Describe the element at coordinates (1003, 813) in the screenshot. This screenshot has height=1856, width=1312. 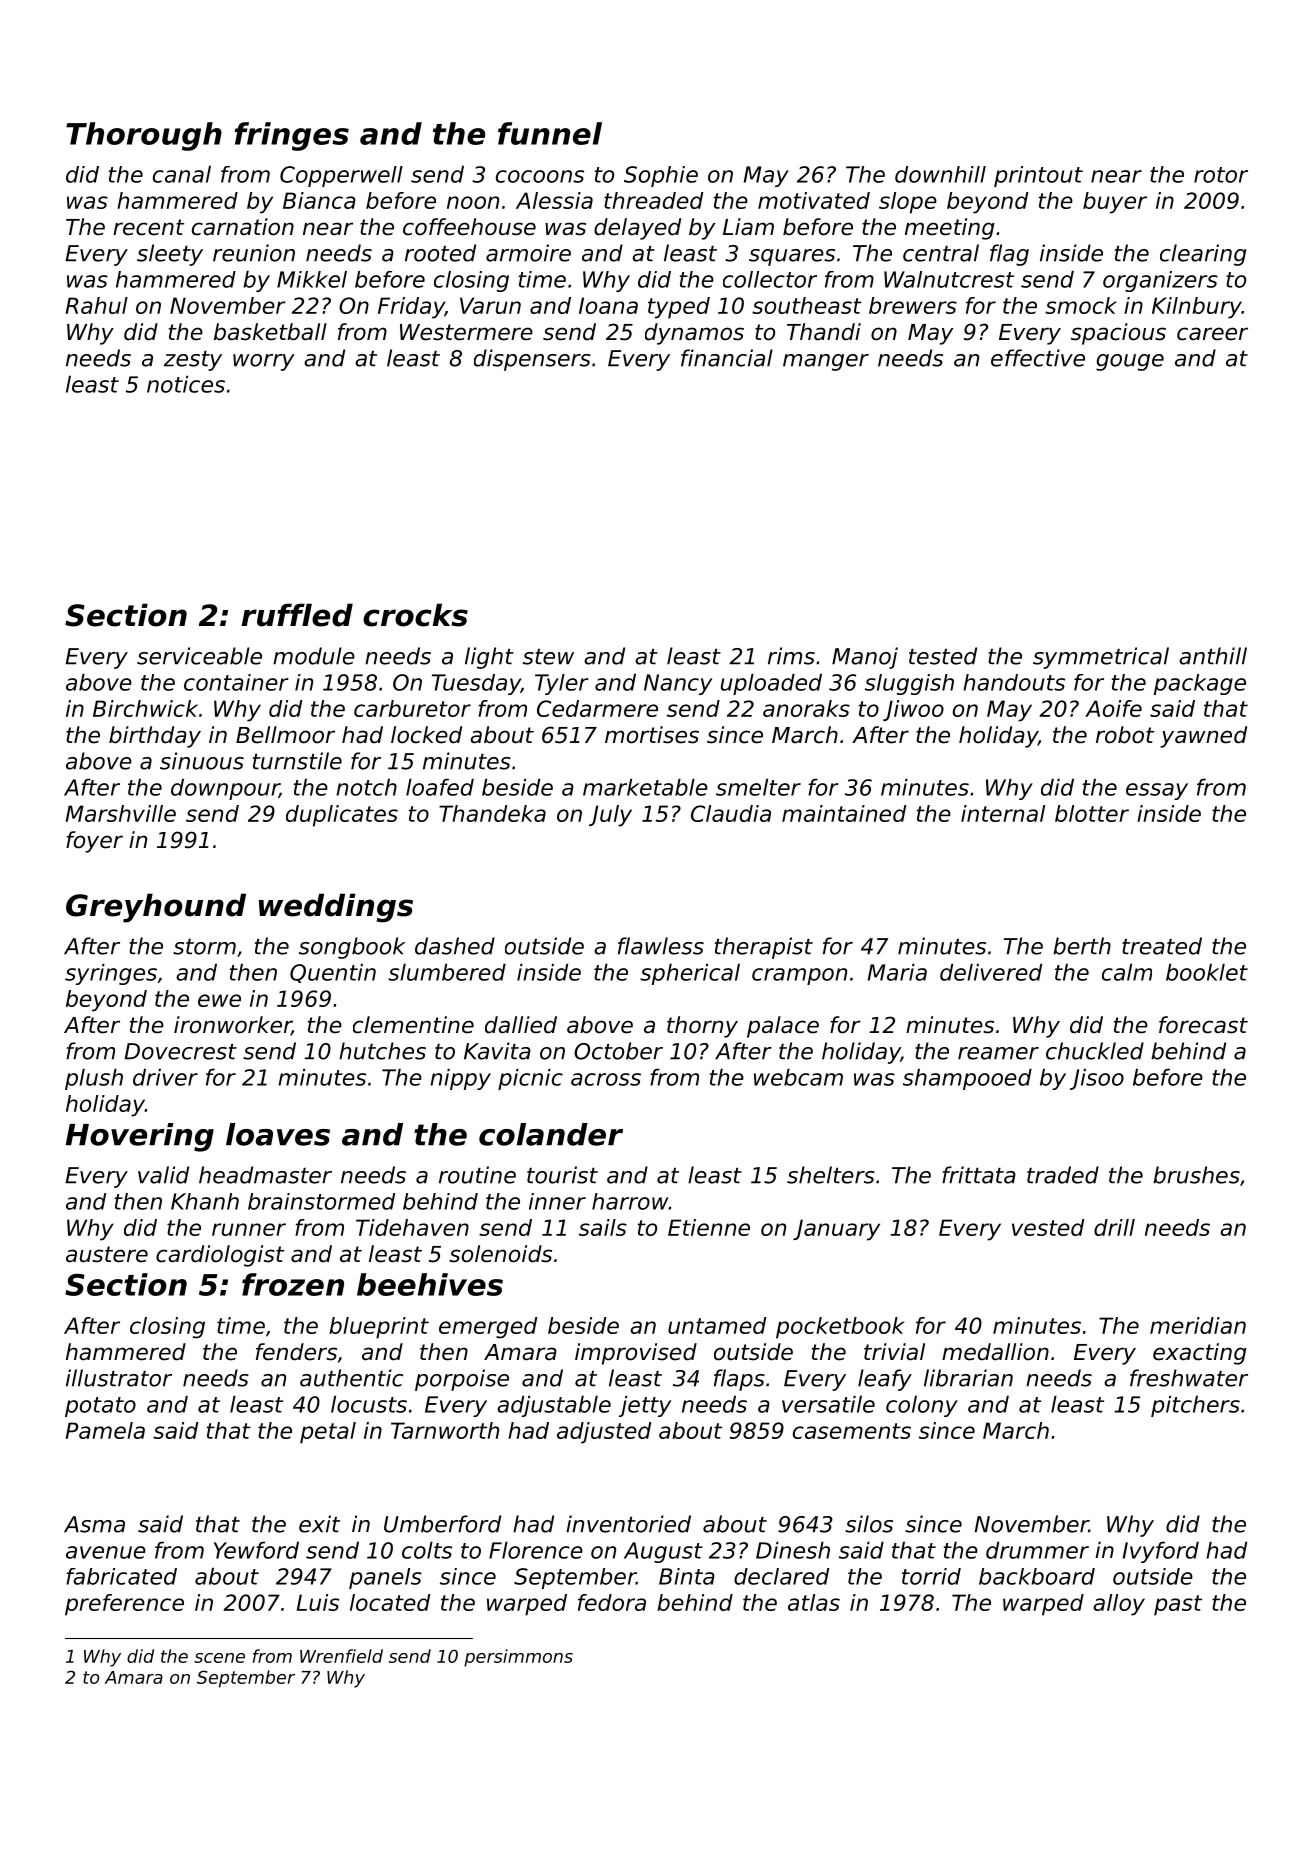
I see `internal` at that location.
